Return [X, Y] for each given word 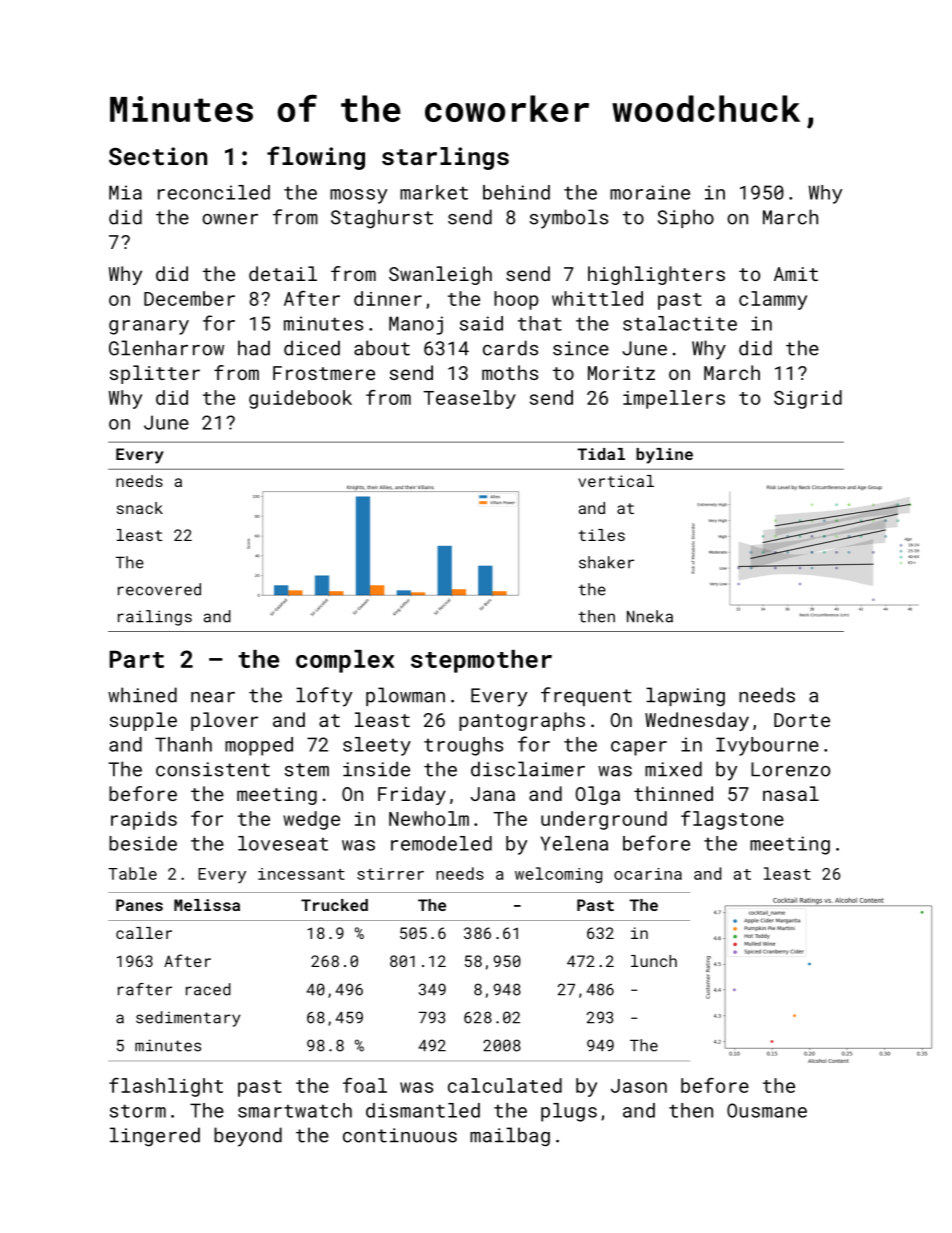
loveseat [283, 843]
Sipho [686, 218]
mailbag [510, 1137]
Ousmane [767, 1110]
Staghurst [382, 219]
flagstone [732, 820]
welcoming [558, 875]
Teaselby [469, 399]
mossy [358, 196]
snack [140, 508]
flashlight [166, 1087]
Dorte [802, 720]
